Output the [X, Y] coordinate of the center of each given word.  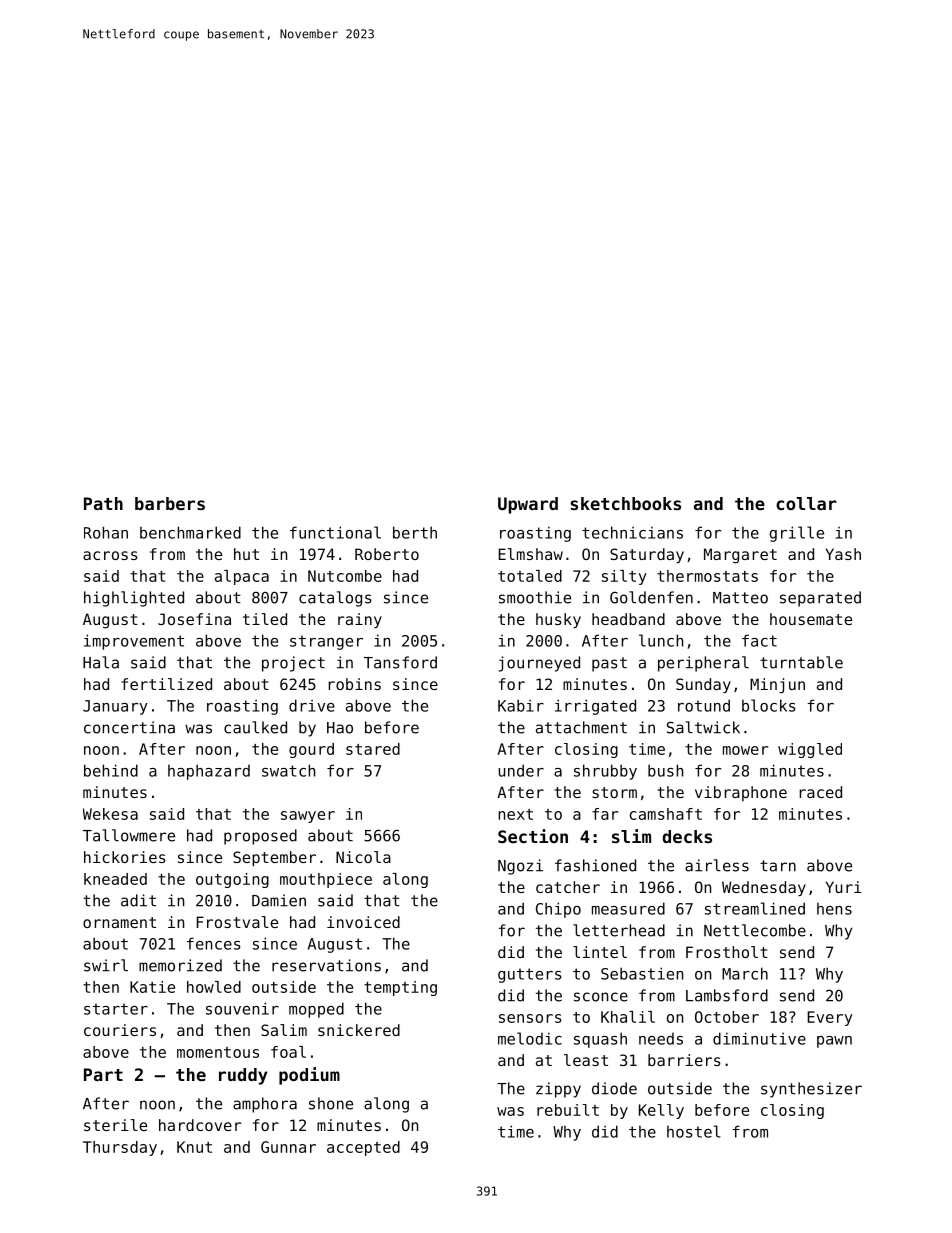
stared [373, 749]
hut [246, 554]
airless [717, 865]
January [115, 707]
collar [806, 503]
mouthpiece [326, 880]
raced [820, 792]
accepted [363, 1148]
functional [335, 532]
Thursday [120, 1148]
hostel [693, 1131]
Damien [279, 900]
